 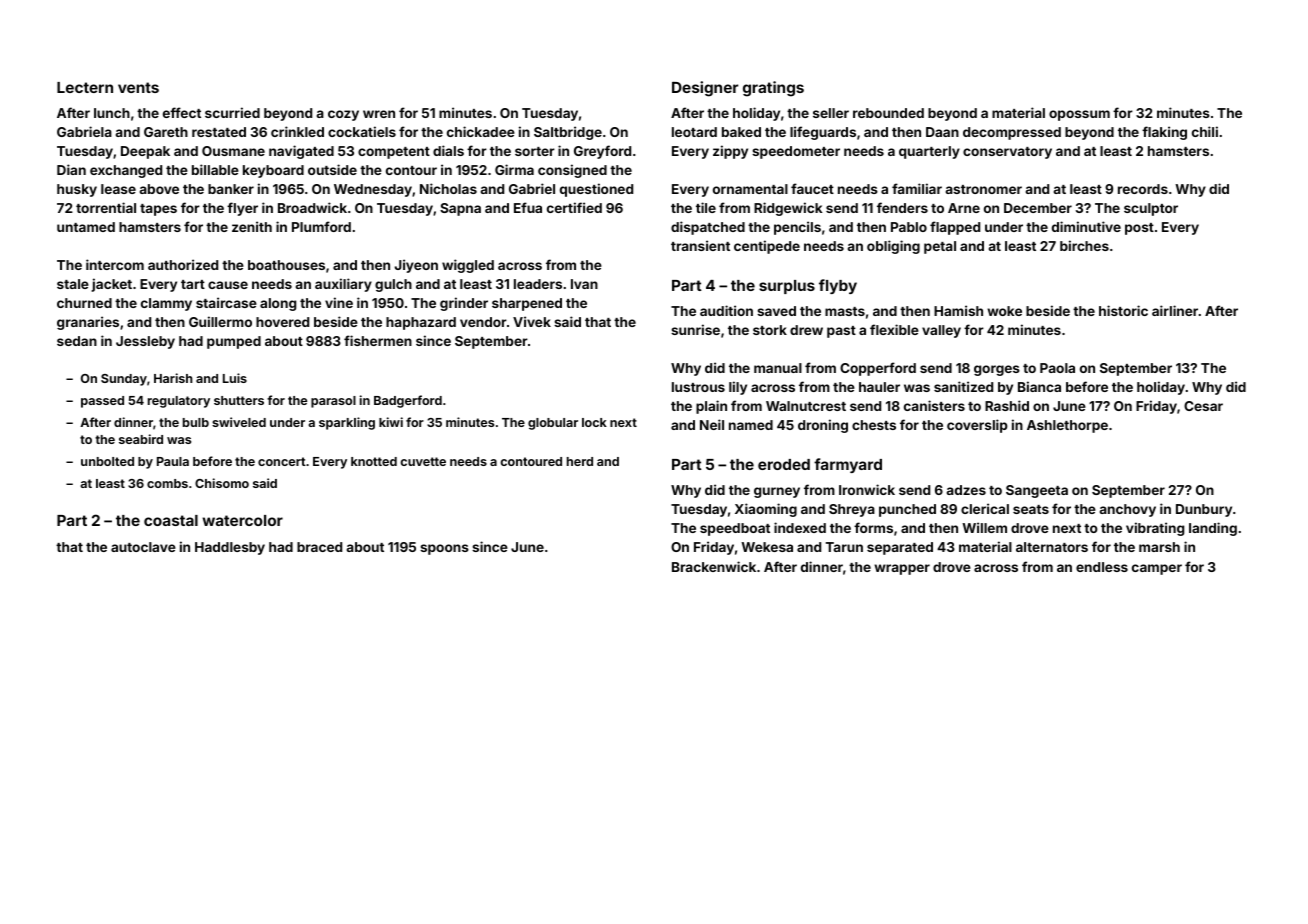 What do you see at coordinates (698, 387) in the document?
I see `lustrous` at bounding box center [698, 387].
